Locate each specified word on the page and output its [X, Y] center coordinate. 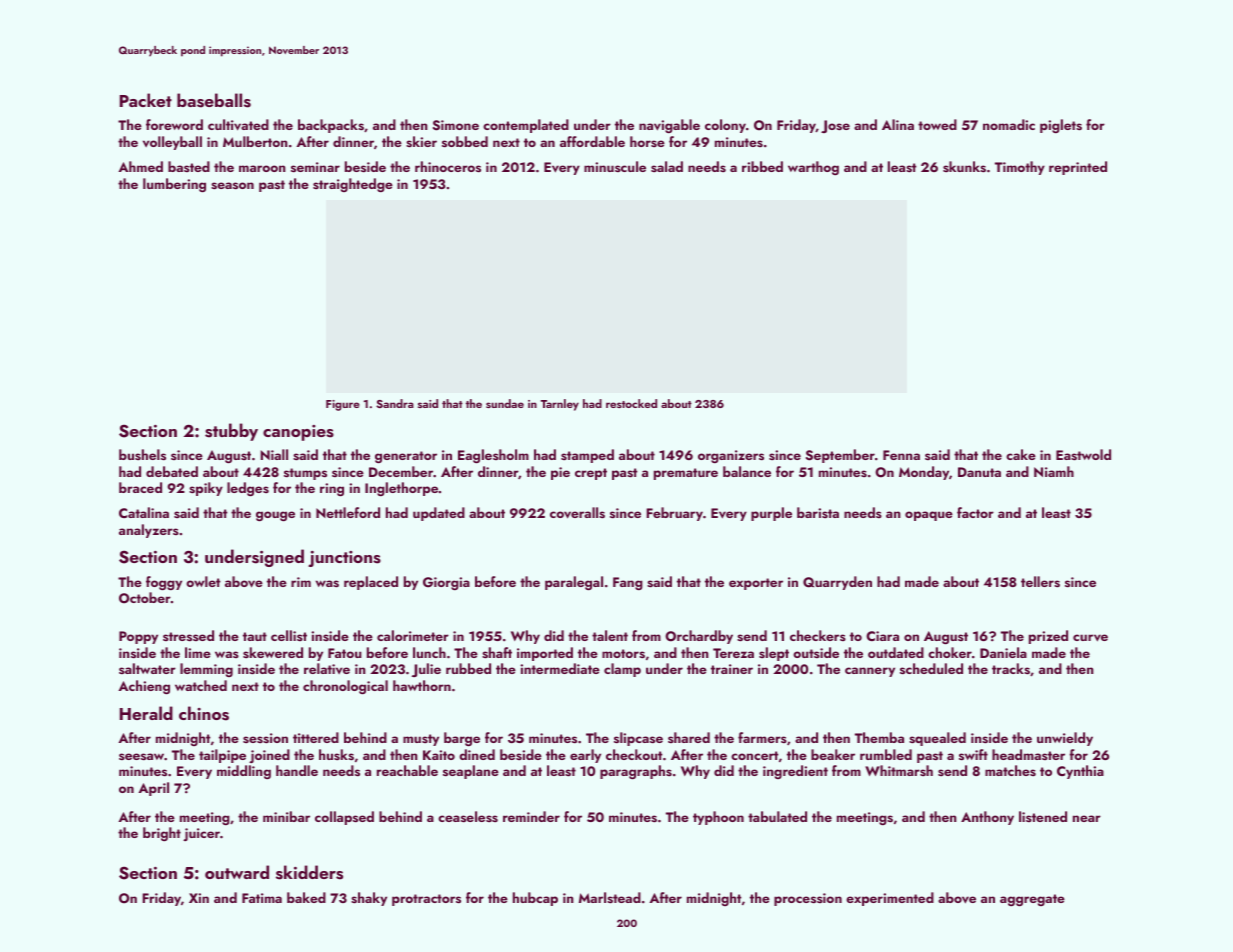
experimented [890, 899]
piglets [1061, 126]
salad [667, 167]
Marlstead [610, 898]
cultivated [238, 125]
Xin [199, 898]
